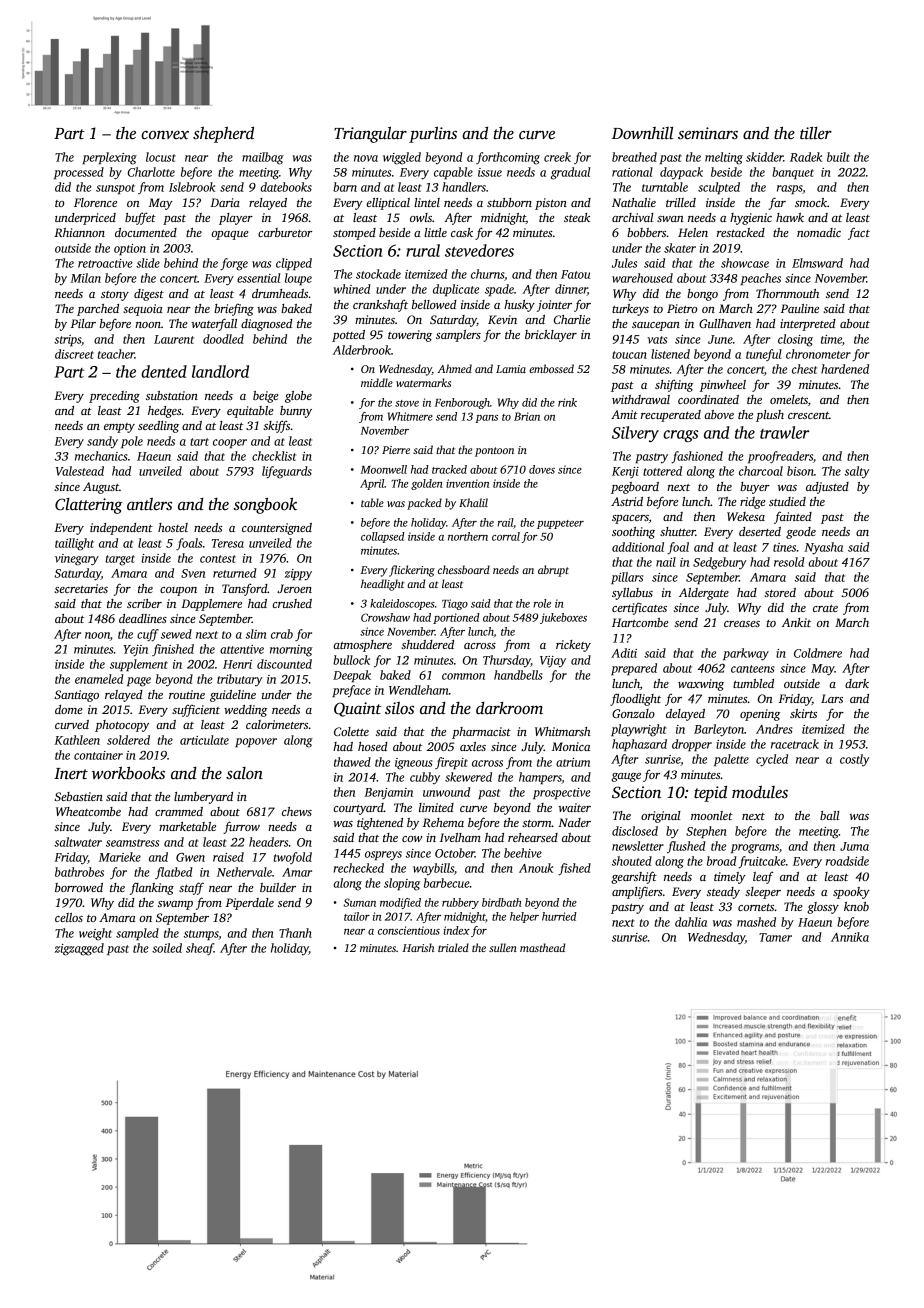  I want to click on workbooks, so click(128, 773).
